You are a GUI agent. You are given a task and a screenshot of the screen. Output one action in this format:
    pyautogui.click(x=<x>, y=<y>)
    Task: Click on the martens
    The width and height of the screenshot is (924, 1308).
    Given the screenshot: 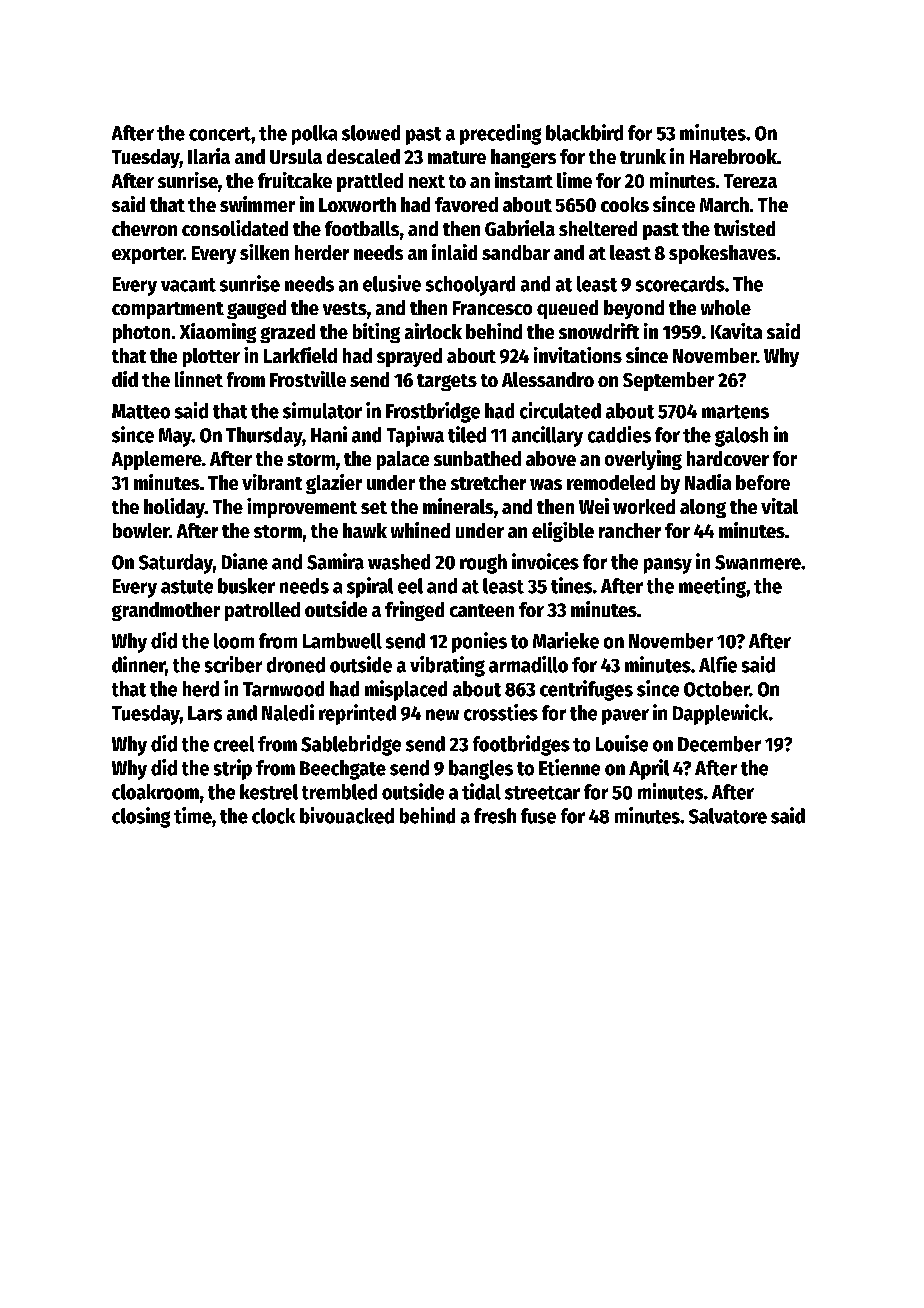 What is the action you would take?
    pyautogui.click(x=735, y=412)
